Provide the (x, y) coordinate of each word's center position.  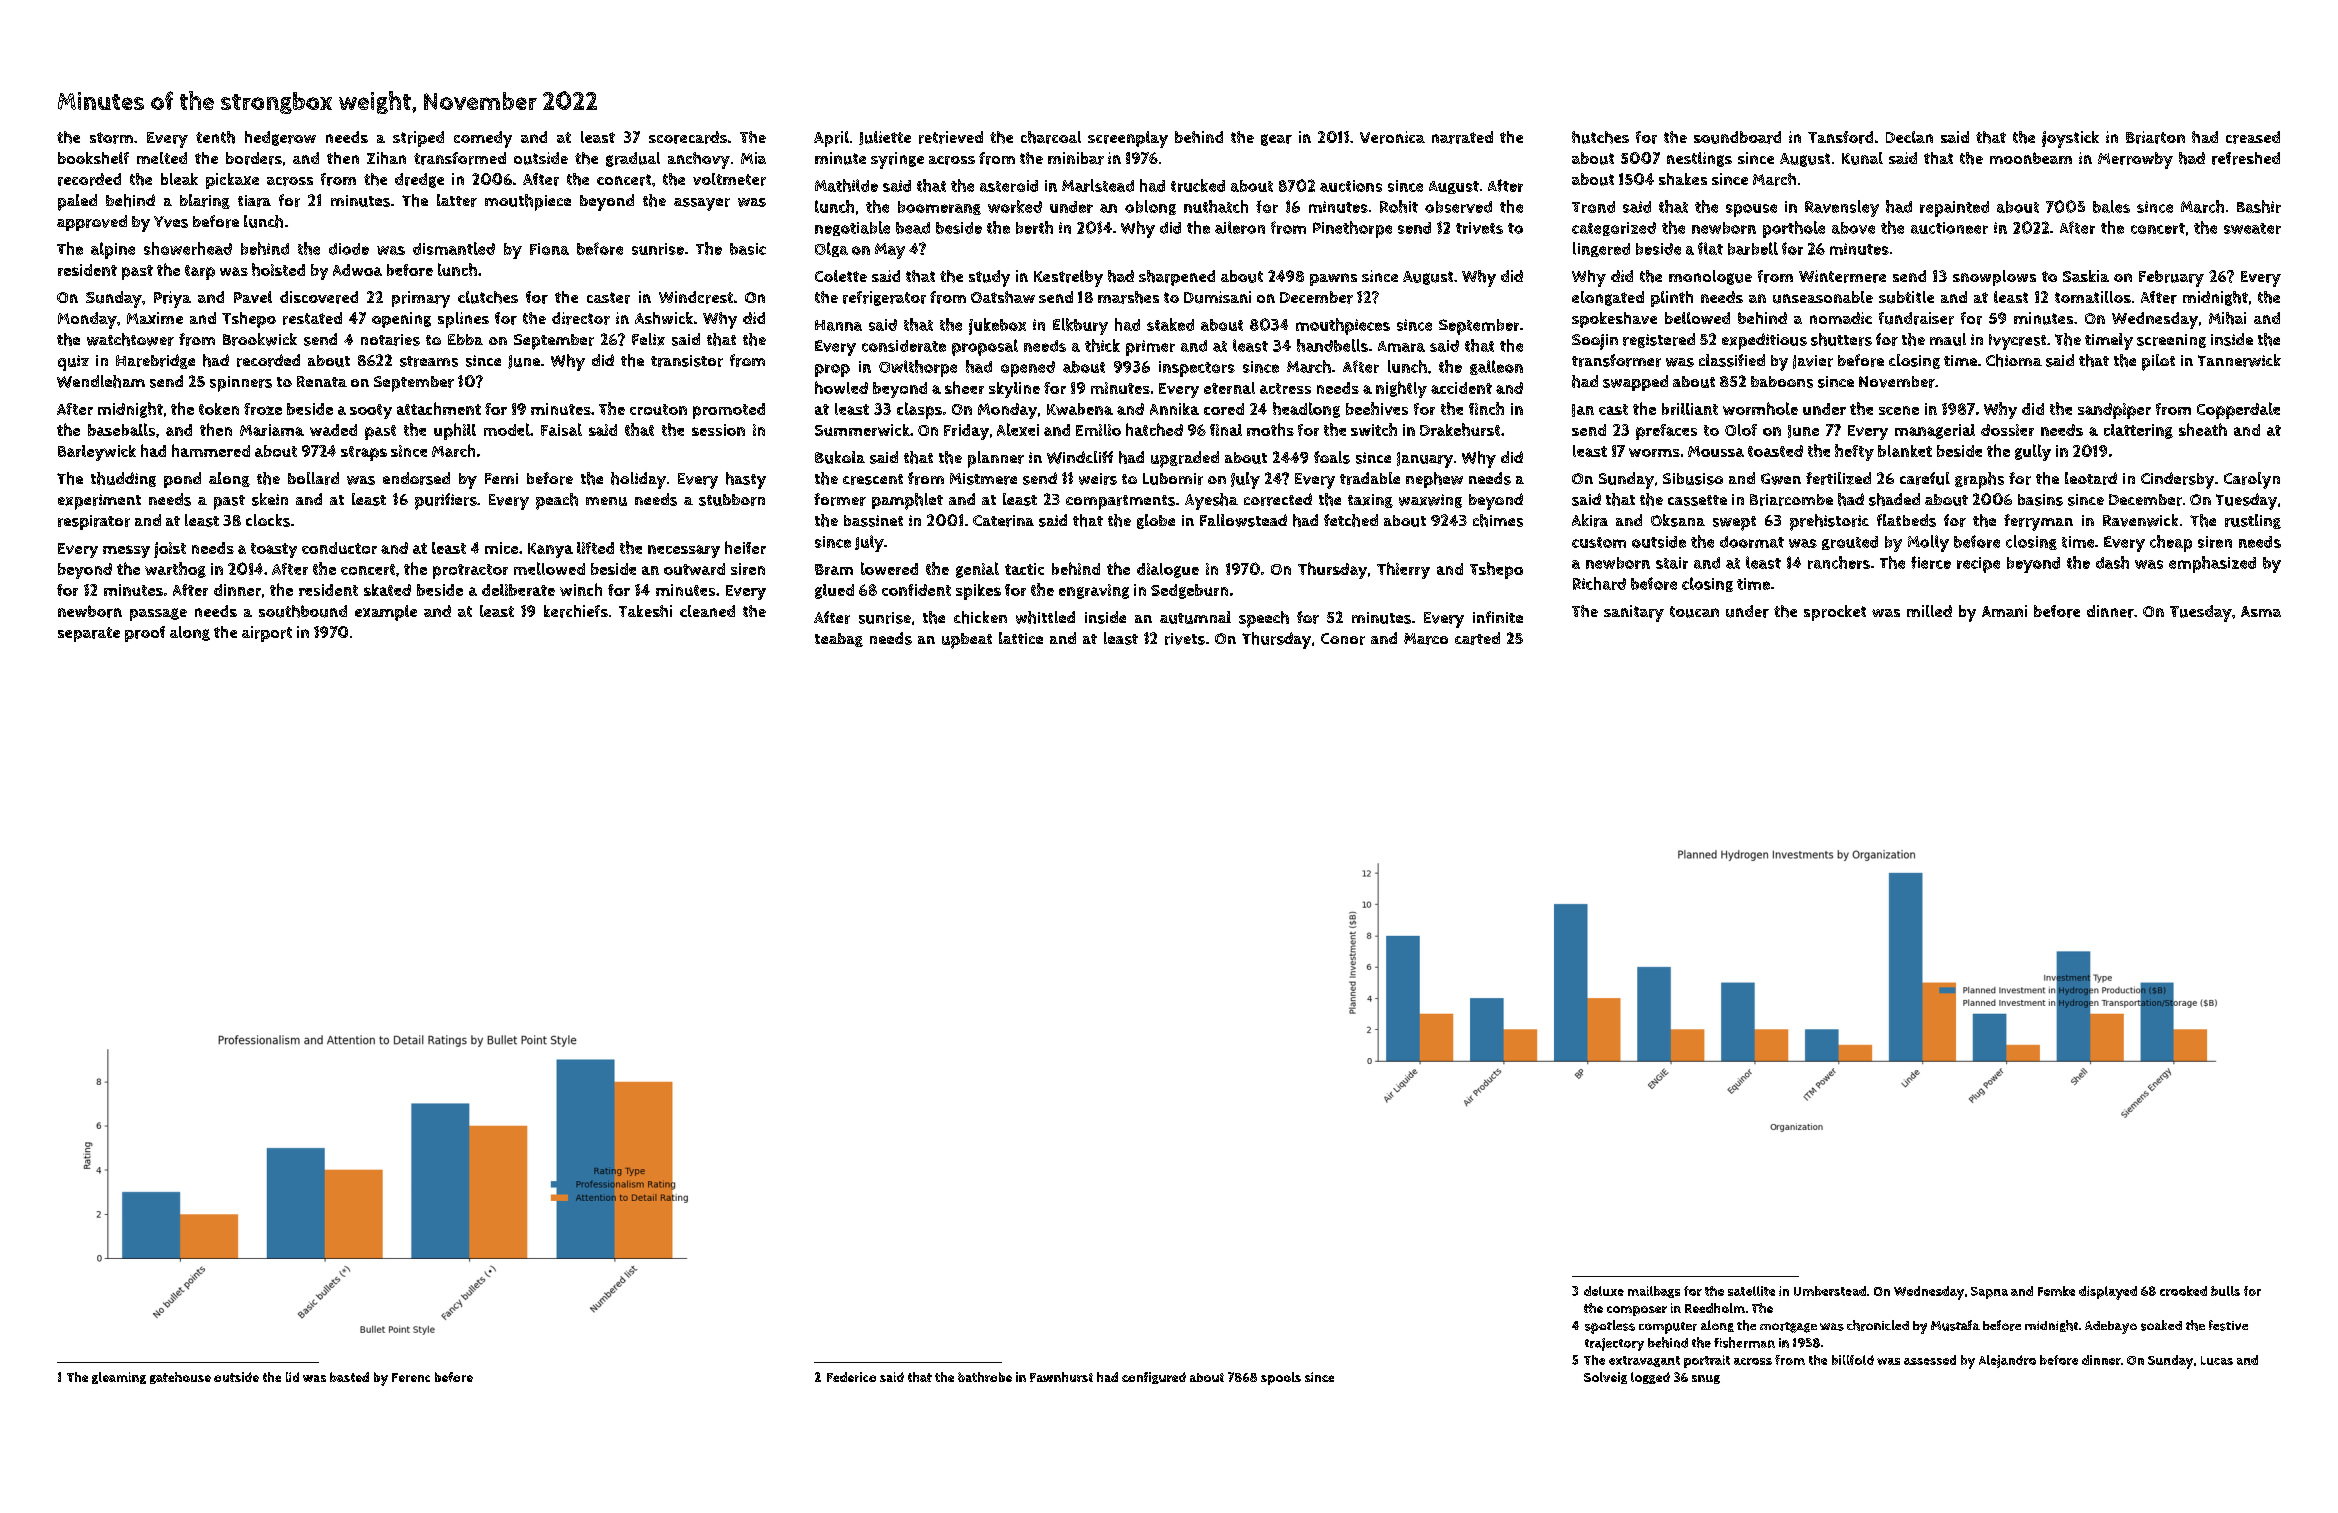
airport (267, 634)
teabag (839, 640)
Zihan (386, 158)
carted (1477, 638)
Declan (1909, 137)
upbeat (967, 641)
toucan (1694, 612)
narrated (1462, 137)
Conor (1343, 639)
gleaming (119, 1378)
